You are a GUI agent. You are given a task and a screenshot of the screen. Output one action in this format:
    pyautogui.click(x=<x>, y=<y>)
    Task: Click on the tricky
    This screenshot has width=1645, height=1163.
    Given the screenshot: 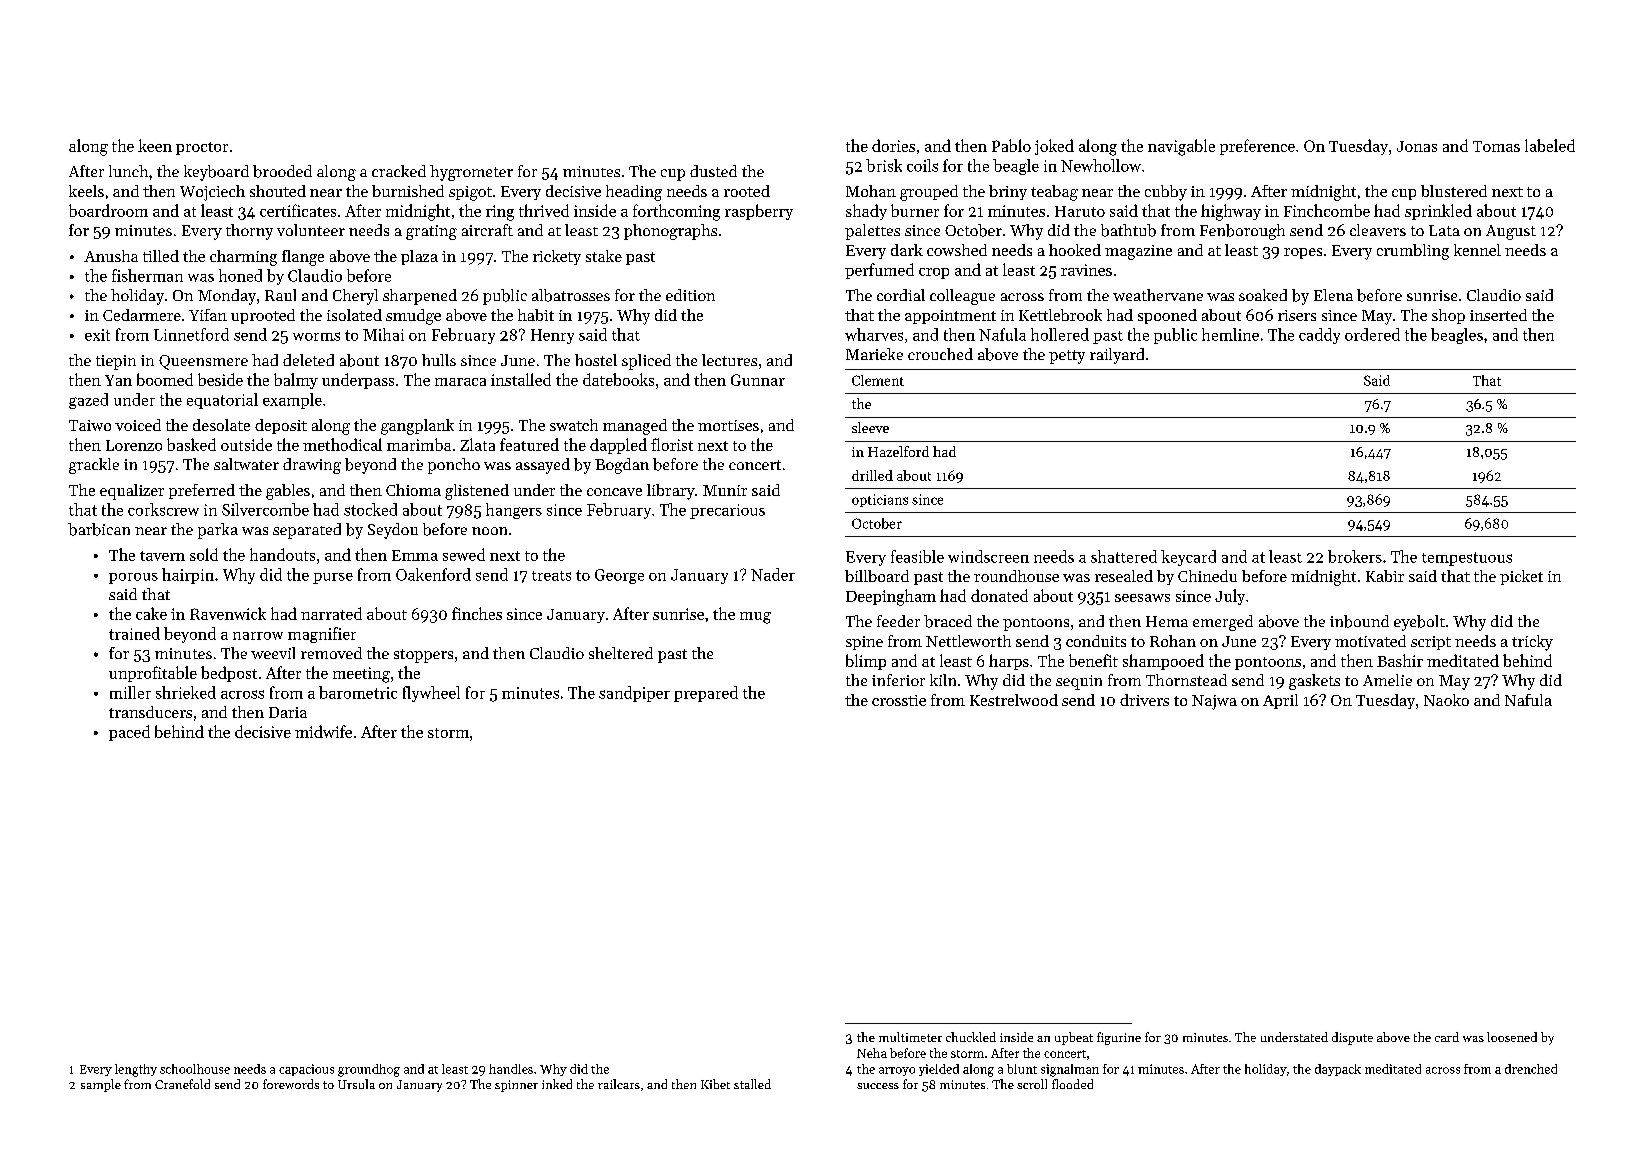 What is the action you would take?
    pyautogui.click(x=1532, y=643)
